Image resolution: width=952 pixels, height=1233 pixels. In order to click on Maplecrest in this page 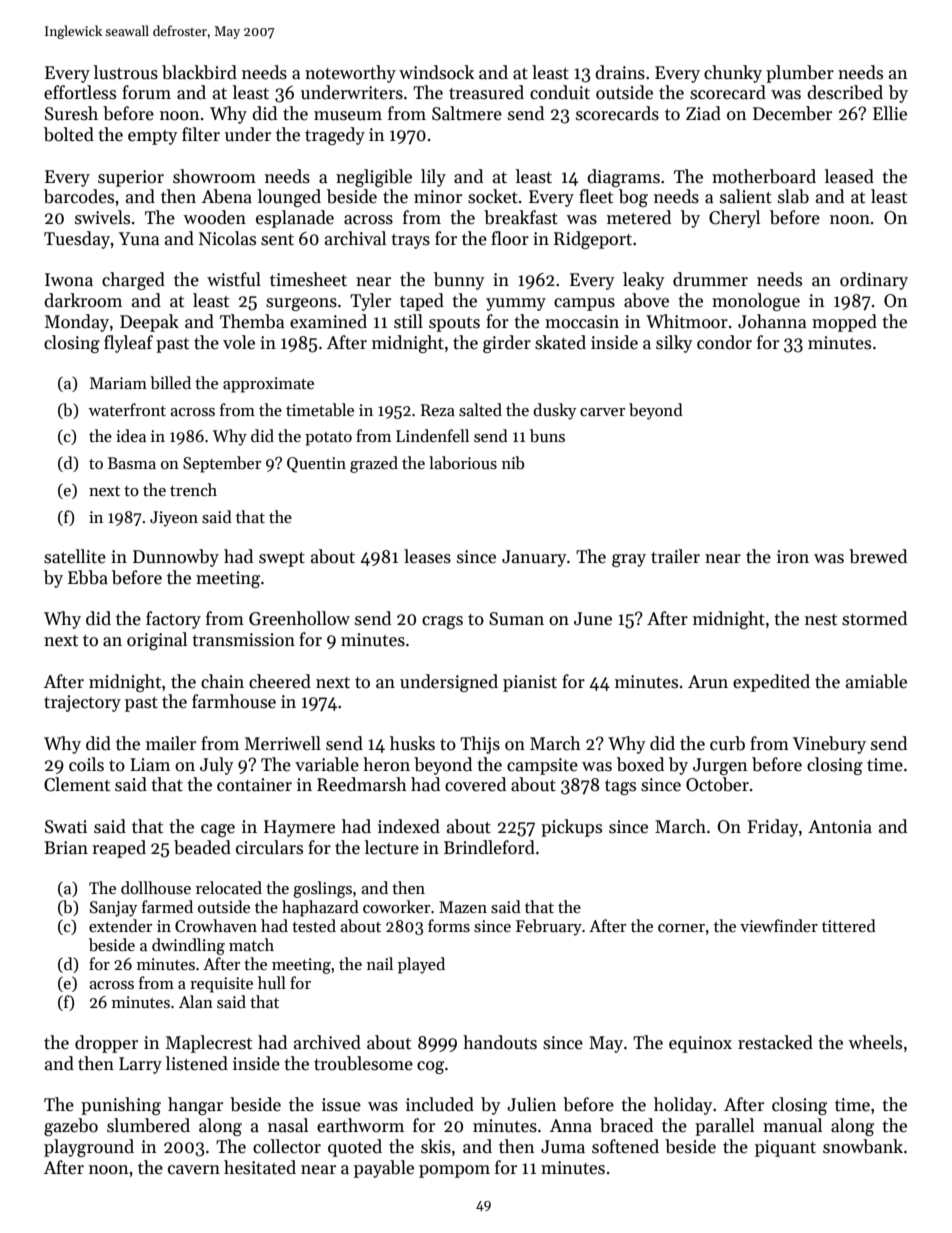, I will do `click(209, 1044)`.
